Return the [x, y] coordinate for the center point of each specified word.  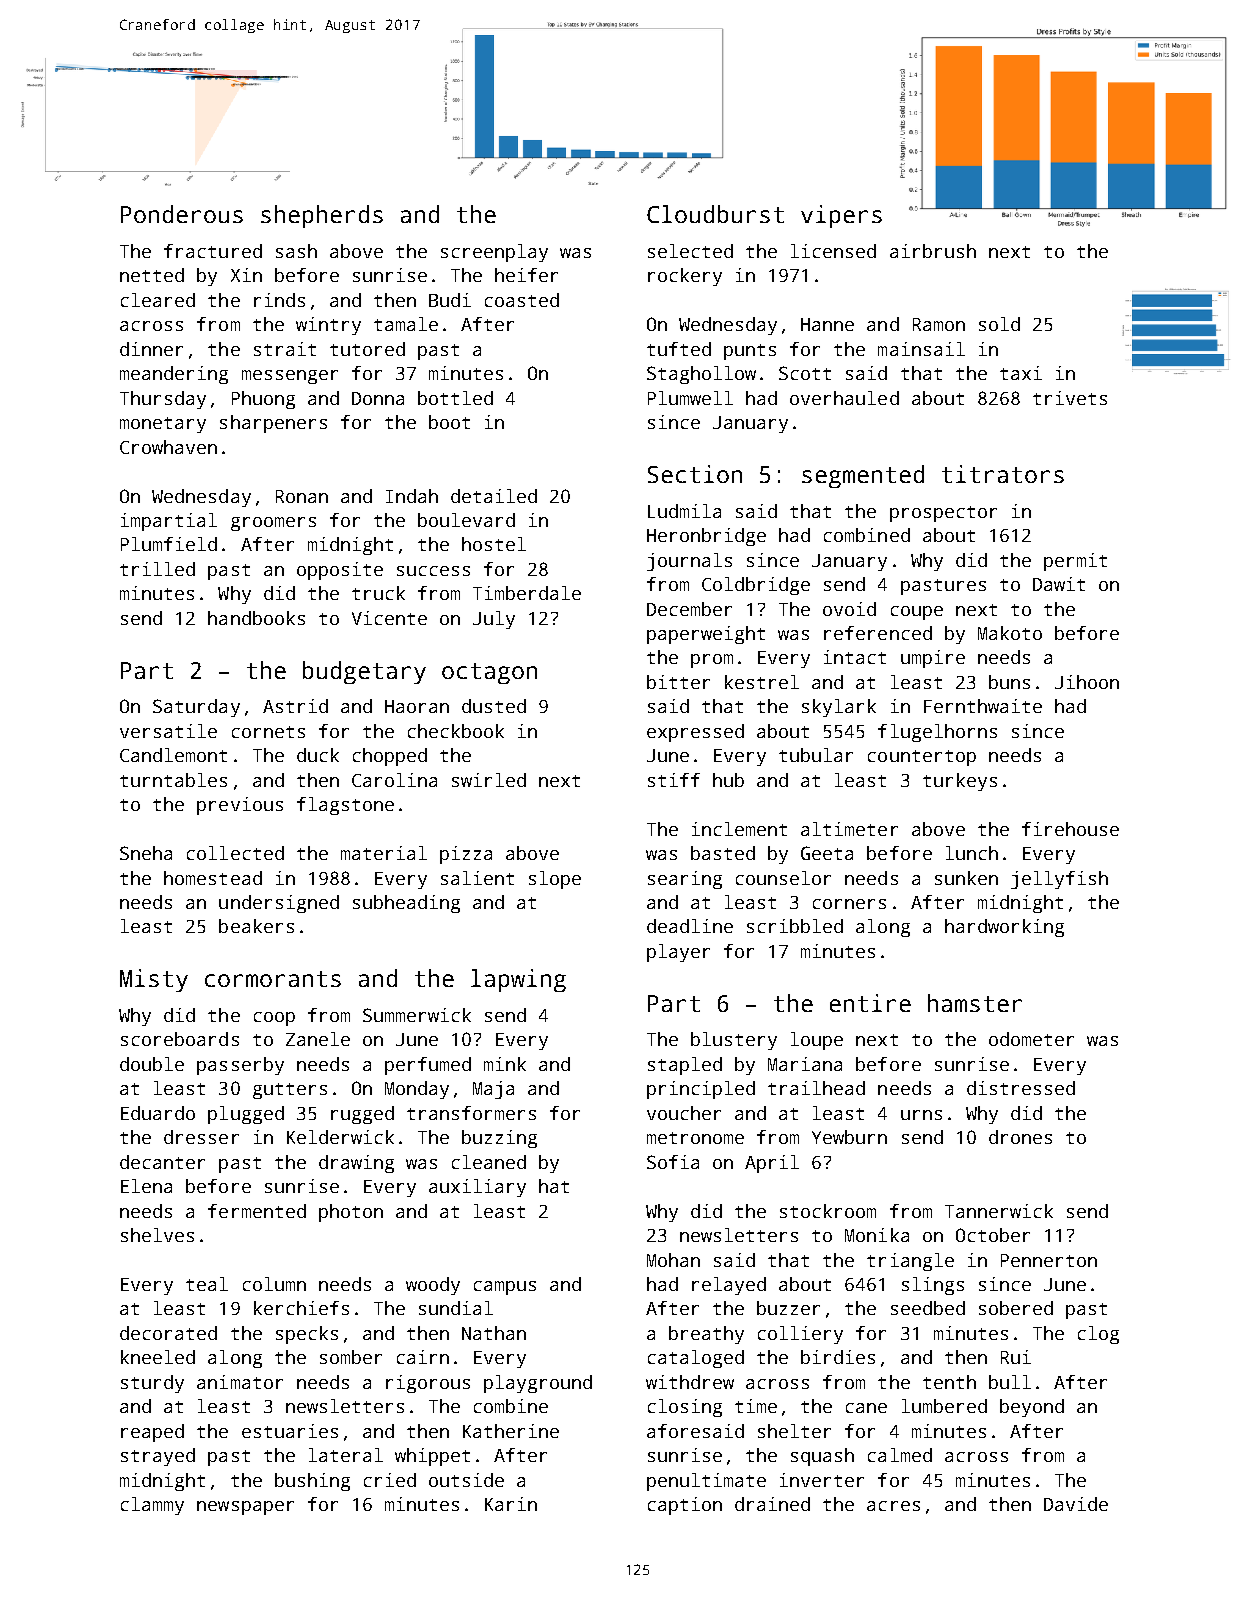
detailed [494, 496]
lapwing [518, 980]
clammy [152, 1506]
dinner [151, 349]
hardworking [1004, 928]
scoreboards [180, 1039]
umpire [933, 659]
